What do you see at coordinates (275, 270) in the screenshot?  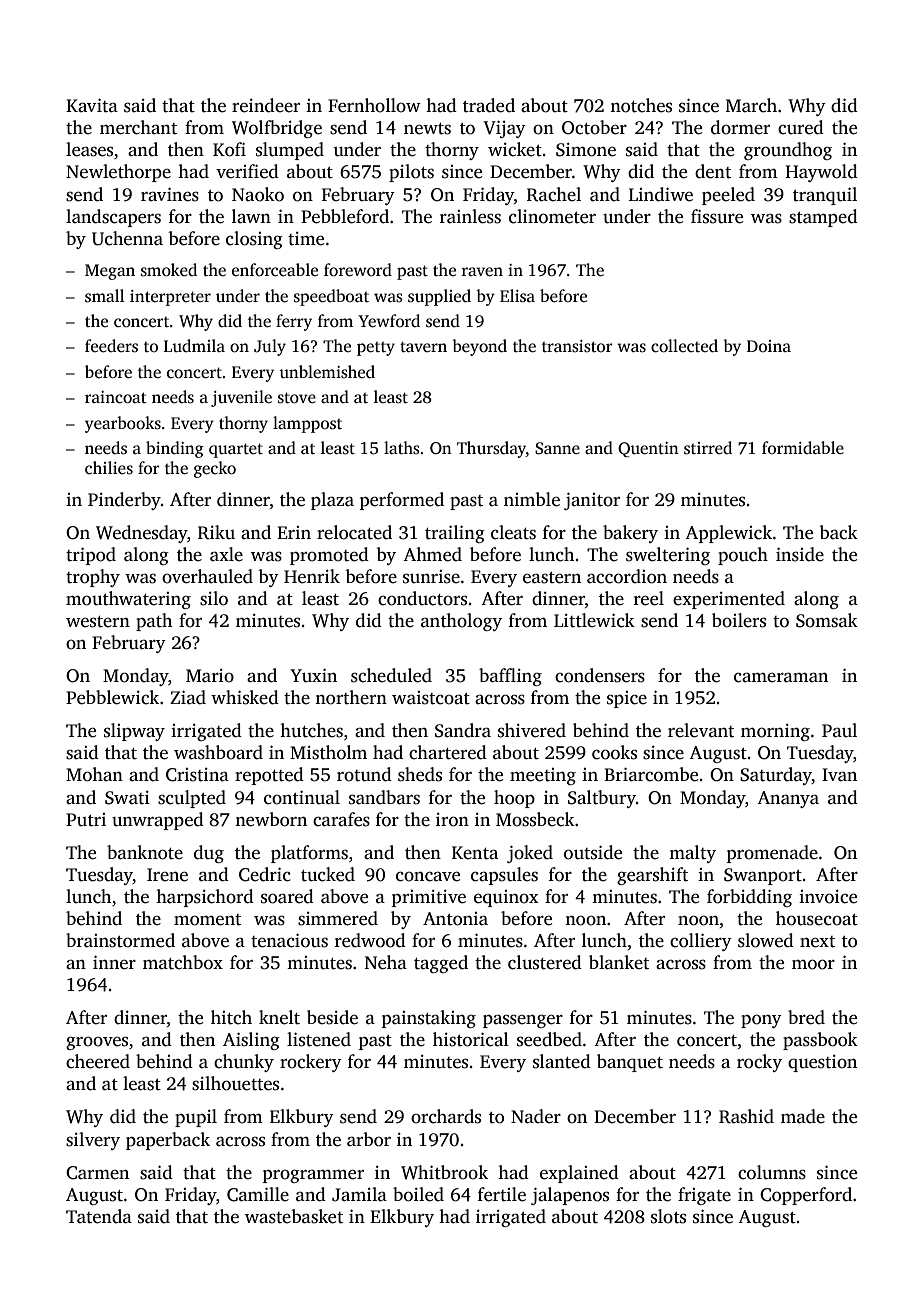 I see `enforceable` at bounding box center [275, 270].
